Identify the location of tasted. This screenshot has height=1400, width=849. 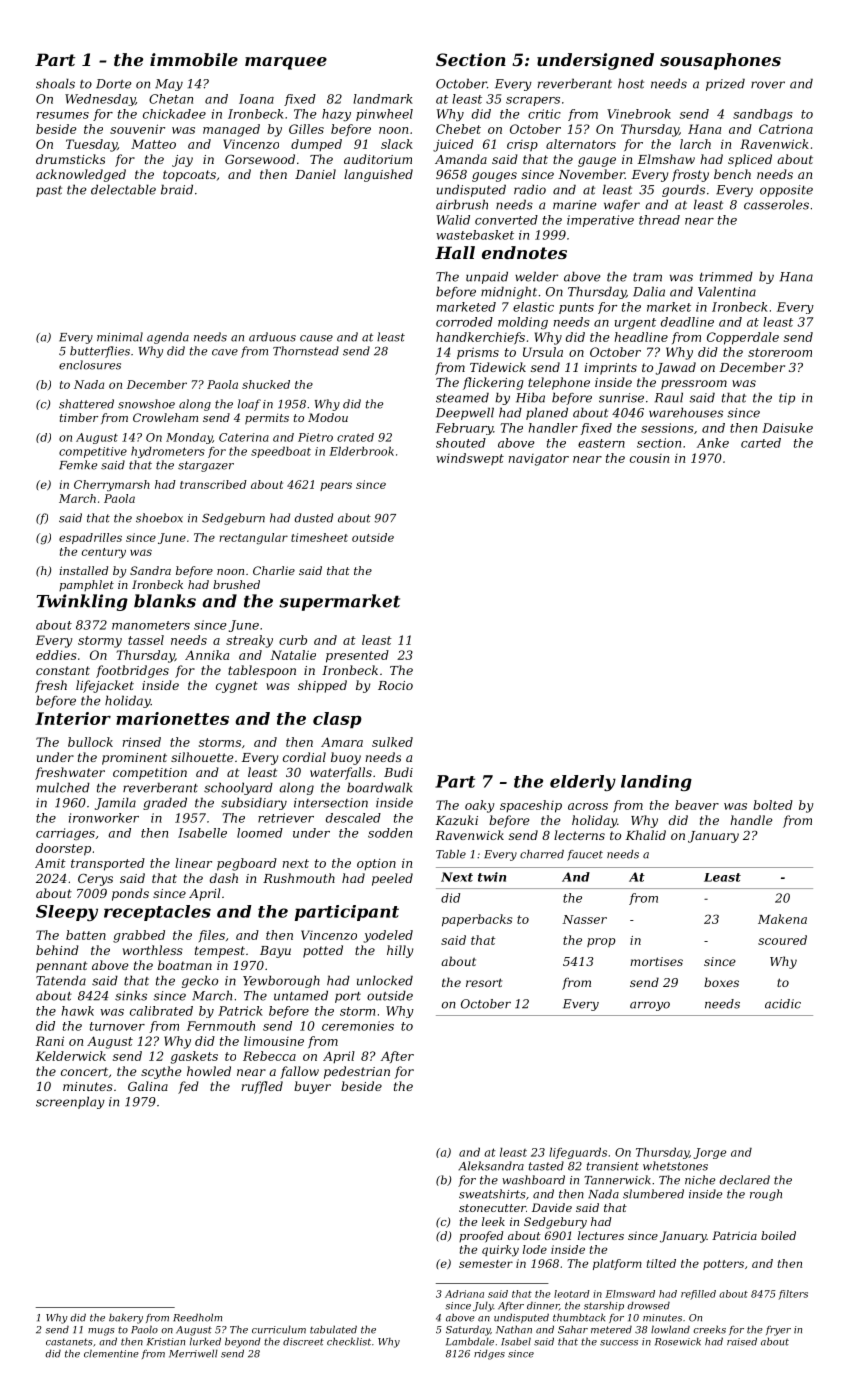
(546, 1166).
